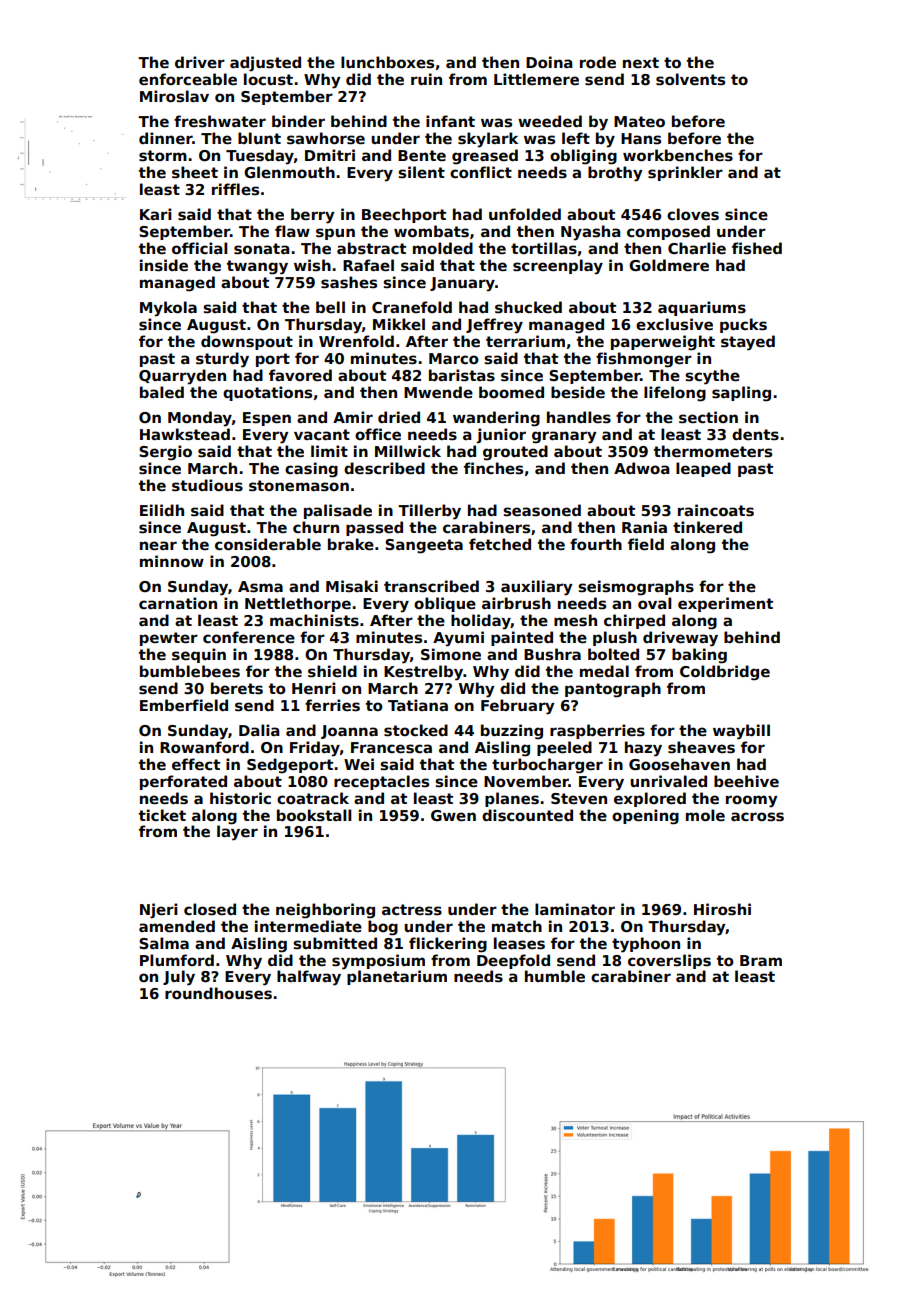 This screenshot has width=924, height=1314. What do you see at coordinates (690, 79) in the screenshot?
I see `solvents` at bounding box center [690, 79].
